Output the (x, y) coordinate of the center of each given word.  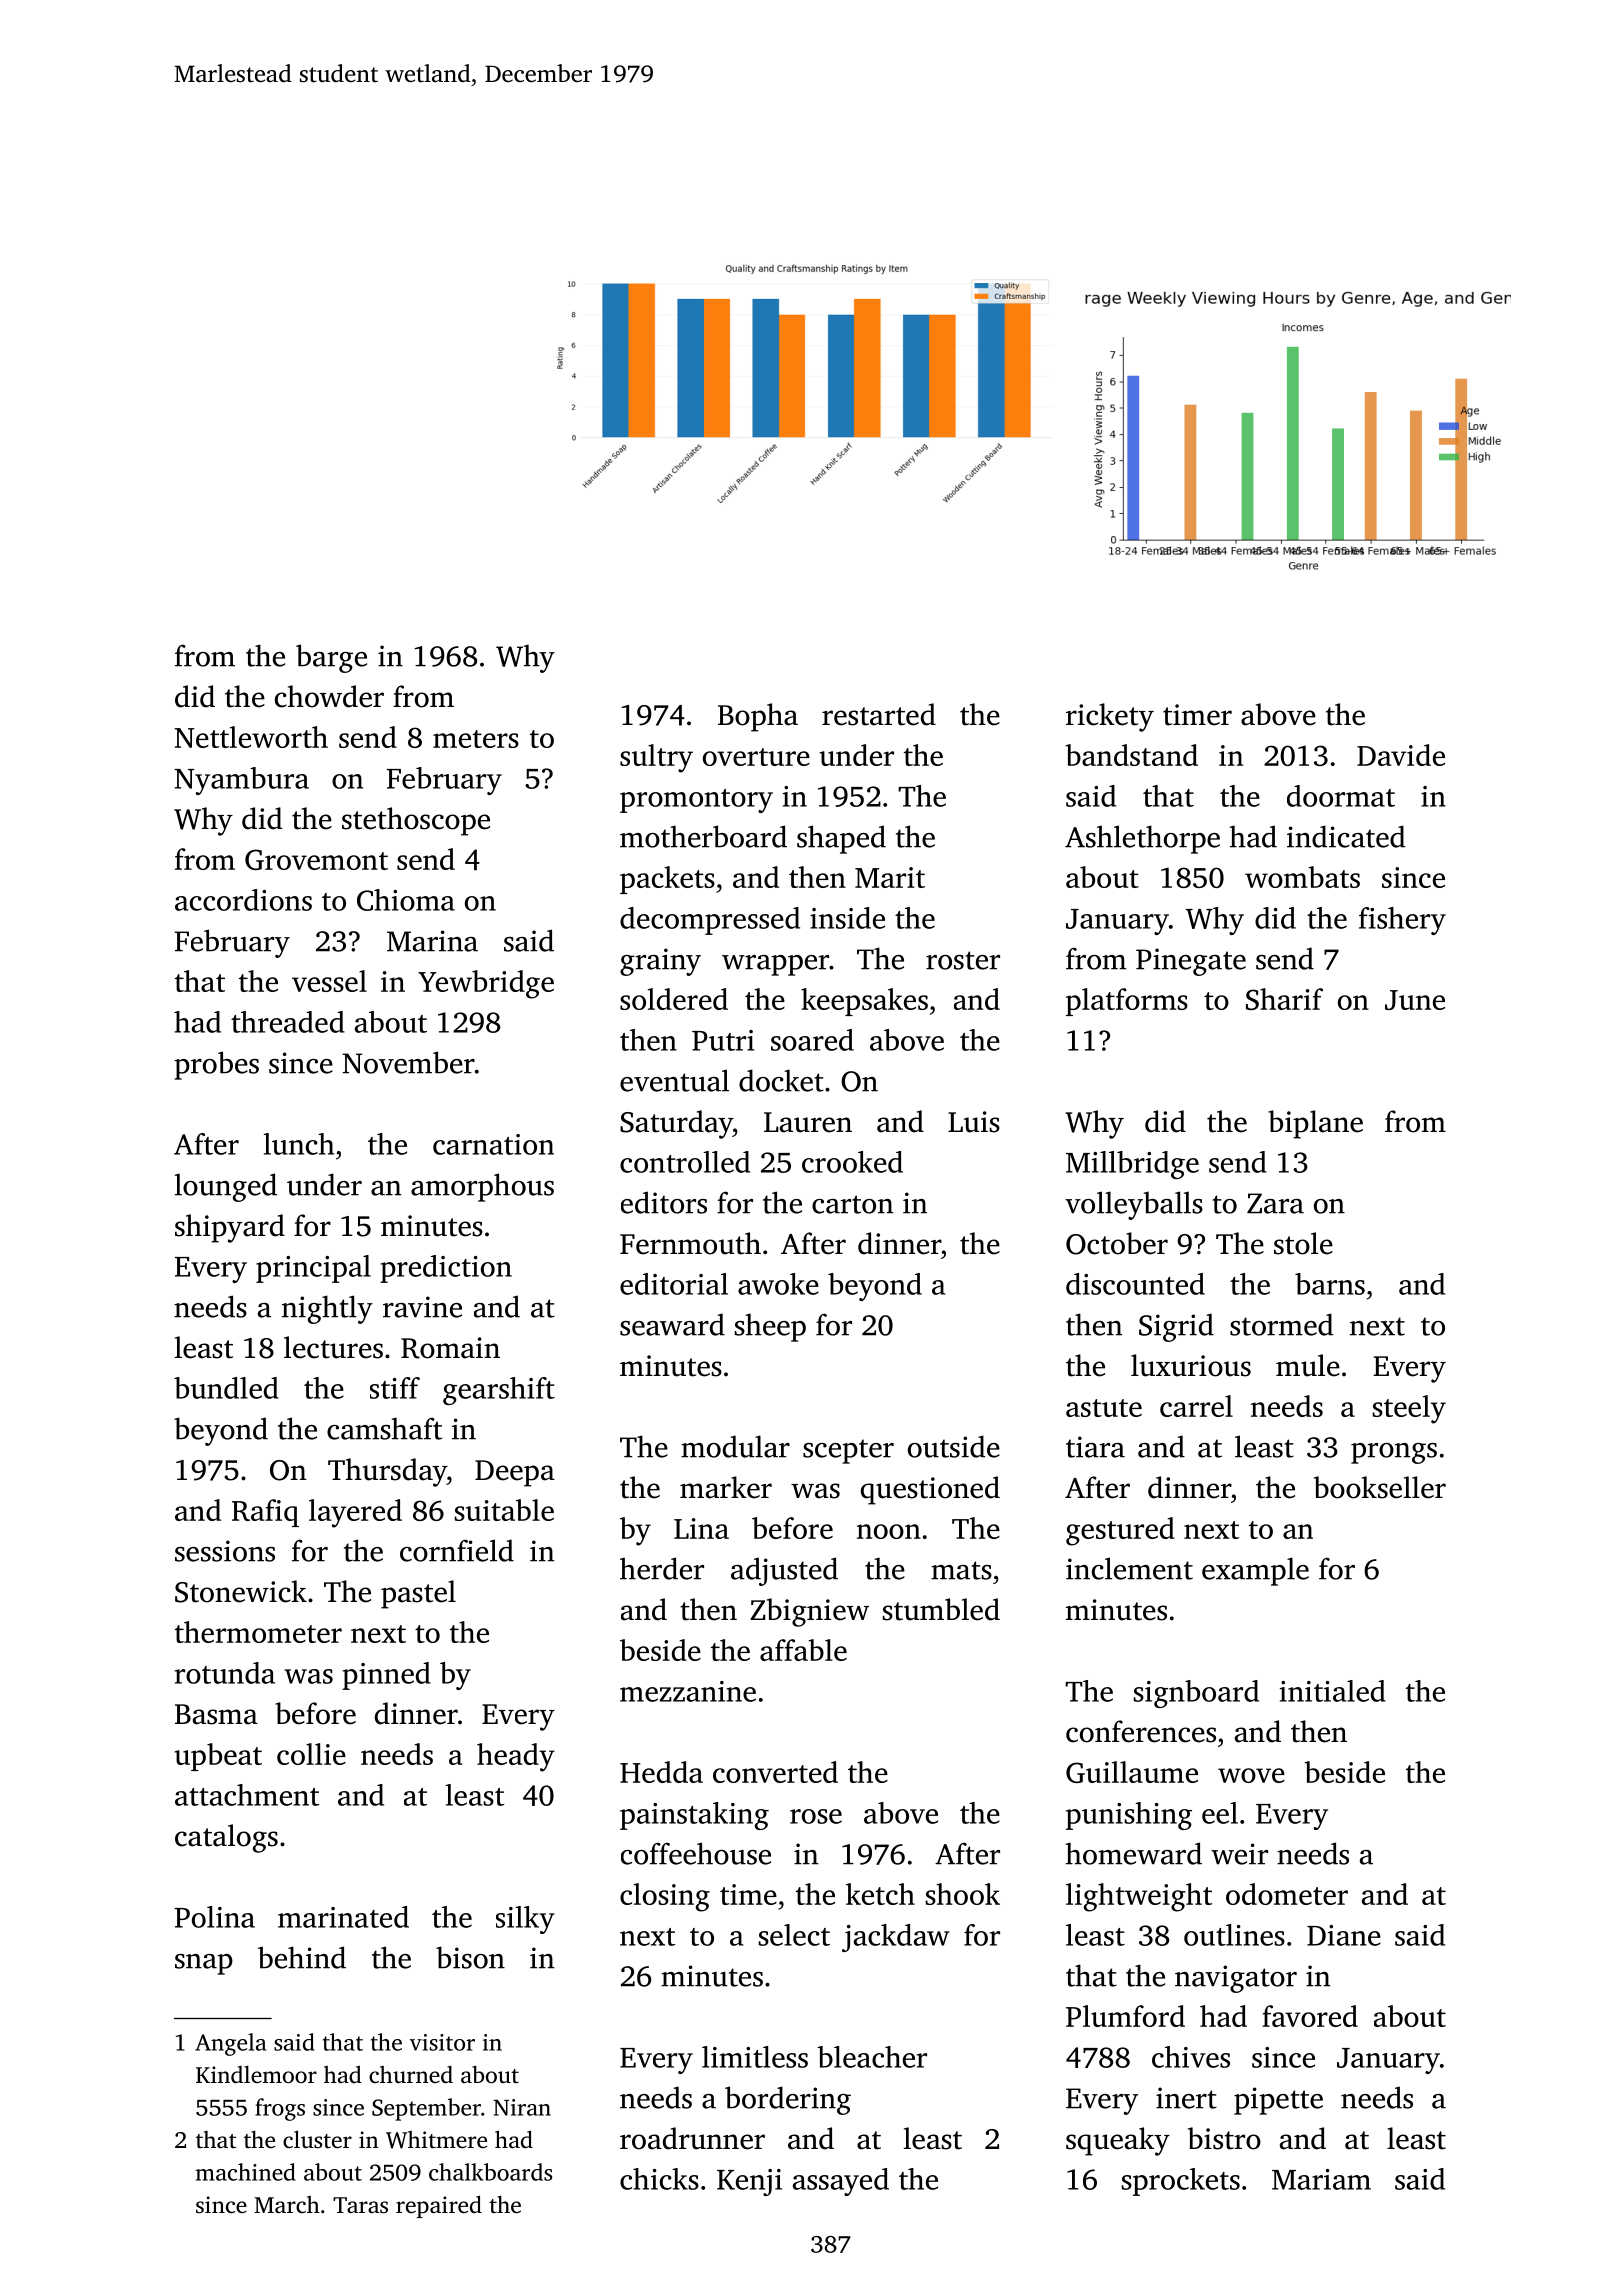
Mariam (1321, 2179)
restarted (879, 714)
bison (470, 1957)
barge (331, 658)
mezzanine (688, 1691)
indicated (1346, 836)
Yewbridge (486, 984)
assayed (841, 2182)
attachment (247, 1795)
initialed (1333, 1691)
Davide (1401, 755)
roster (963, 960)
